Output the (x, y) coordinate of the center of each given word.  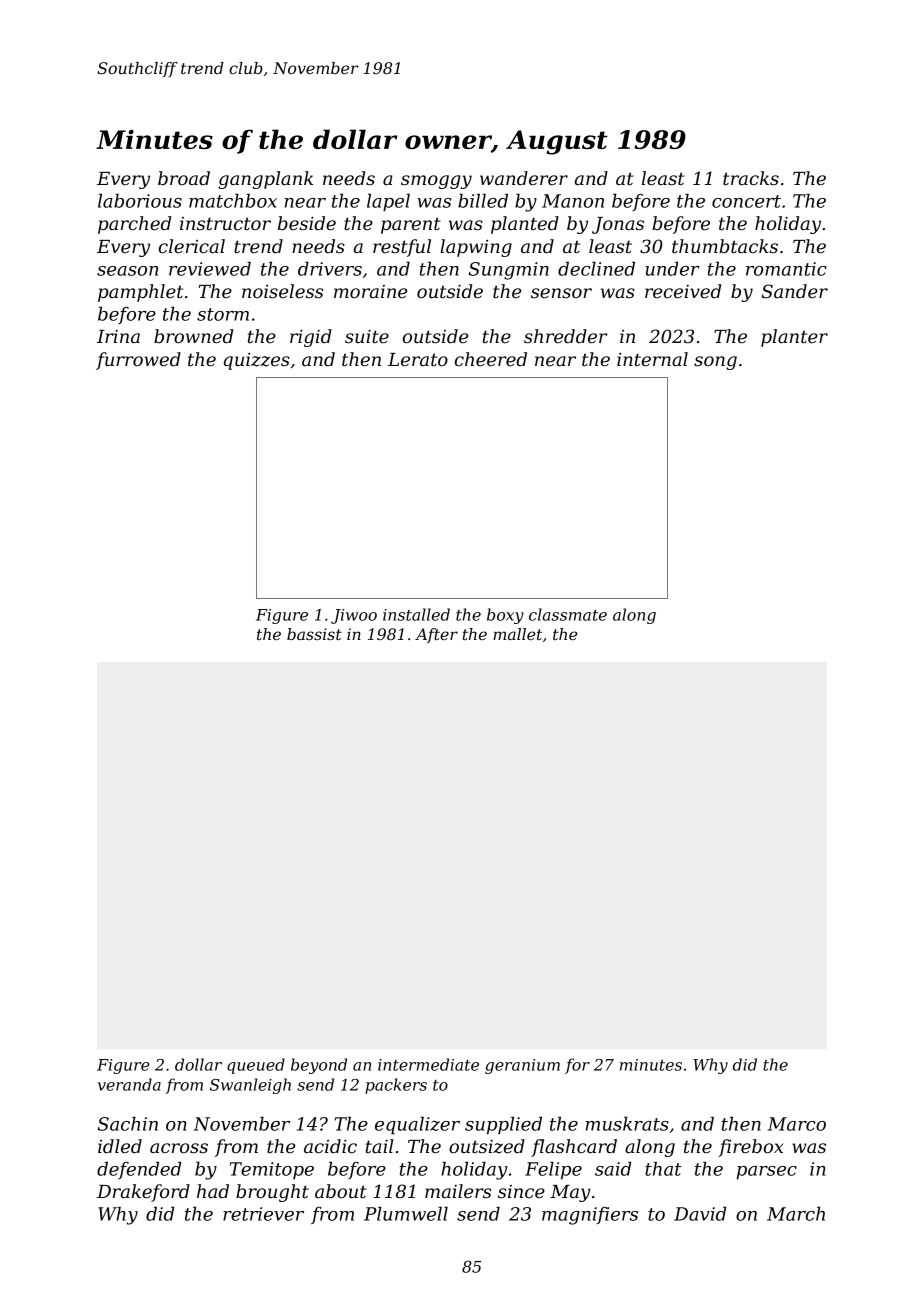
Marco (797, 1124)
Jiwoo (354, 616)
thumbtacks (725, 246)
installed (416, 614)
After (436, 635)
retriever (263, 1214)
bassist (314, 634)
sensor (561, 293)
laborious (140, 200)
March (796, 1213)
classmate (568, 614)
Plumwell (406, 1213)
